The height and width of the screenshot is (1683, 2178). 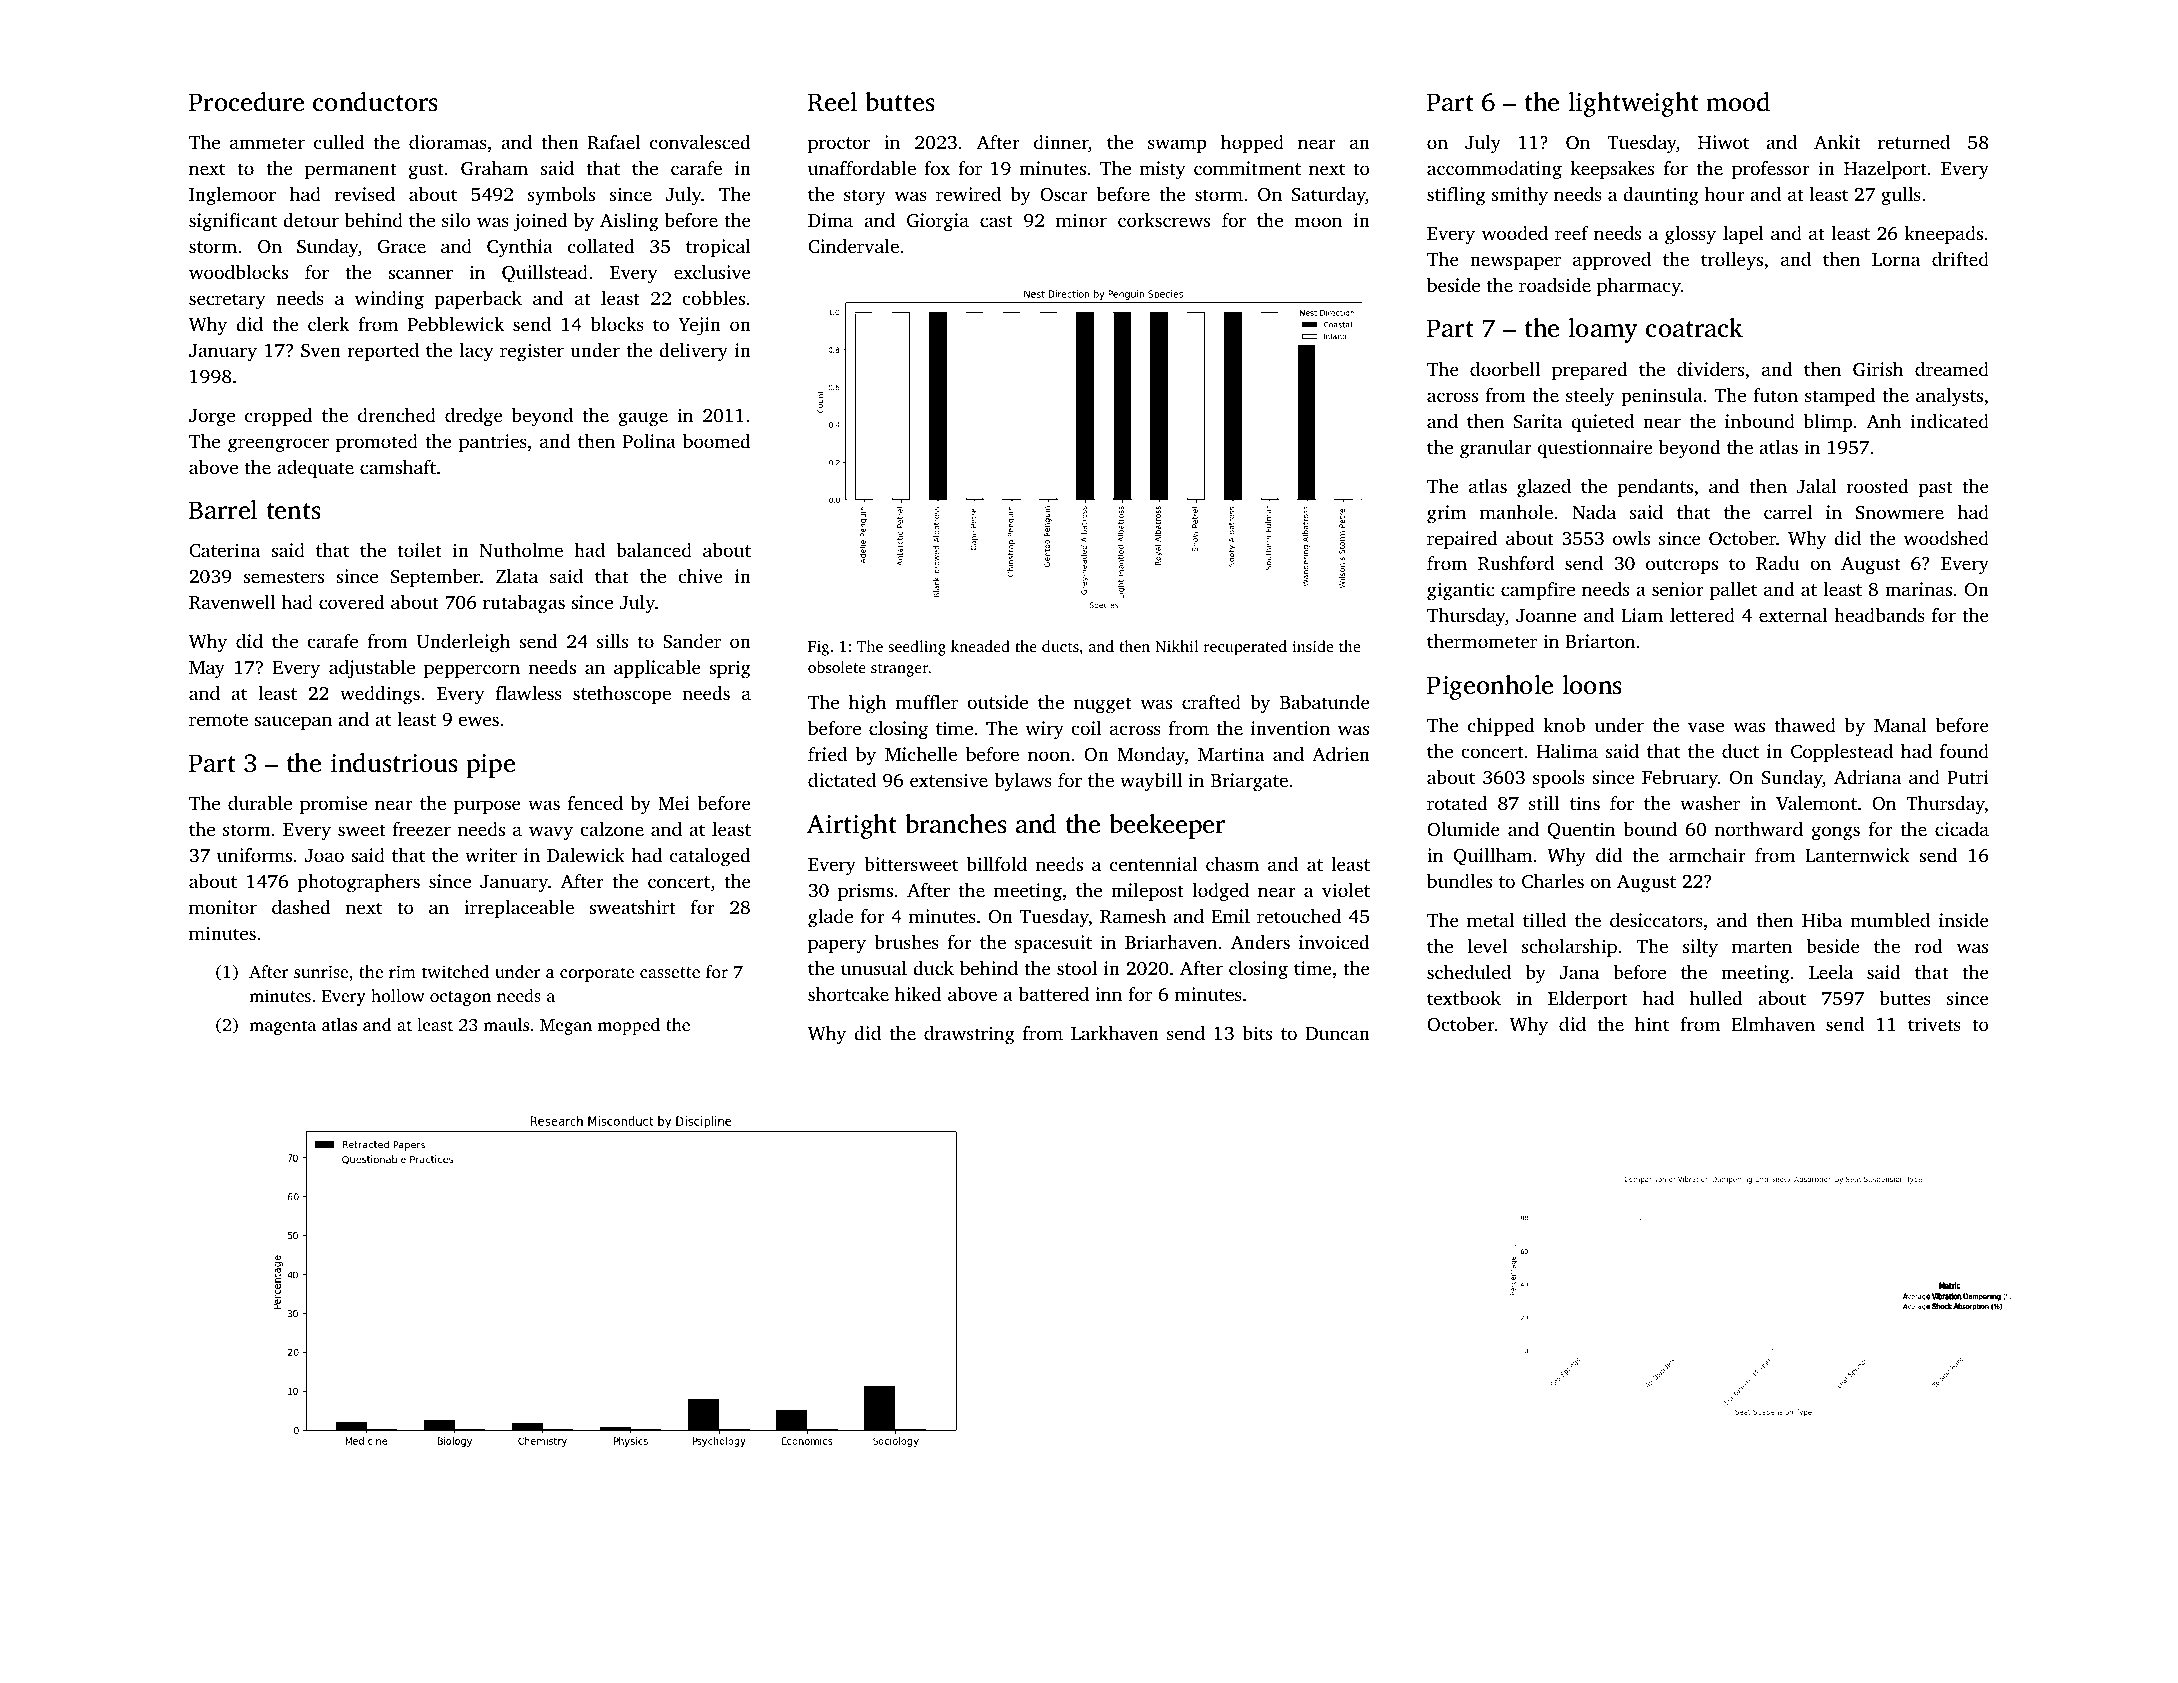 What do you see at coordinates (1164, 220) in the screenshot?
I see `corkscrews` at bounding box center [1164, 220].
